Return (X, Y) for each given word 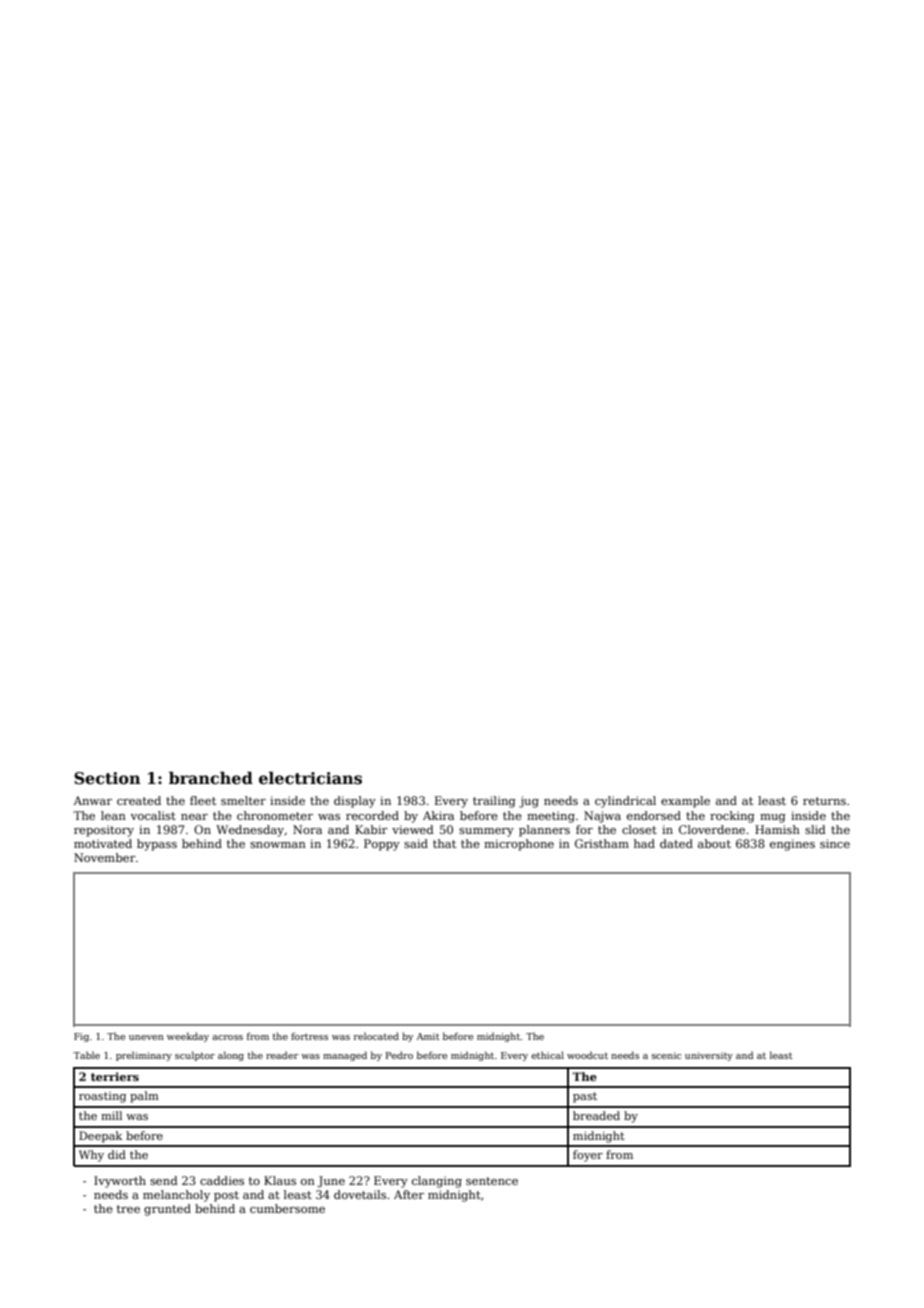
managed (345, 1056)
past (585, 1097)
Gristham (602, 843)
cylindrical (625, 802)
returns (824, 801)
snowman (278, 845)
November (105, 857)
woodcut (587, 1055)
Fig (81, 1037)
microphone (519, 845)
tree (128, 1209)
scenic (666, 1055)
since (835, 843)
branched (211, 778)
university (709, 1056)
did (117, 1154)
